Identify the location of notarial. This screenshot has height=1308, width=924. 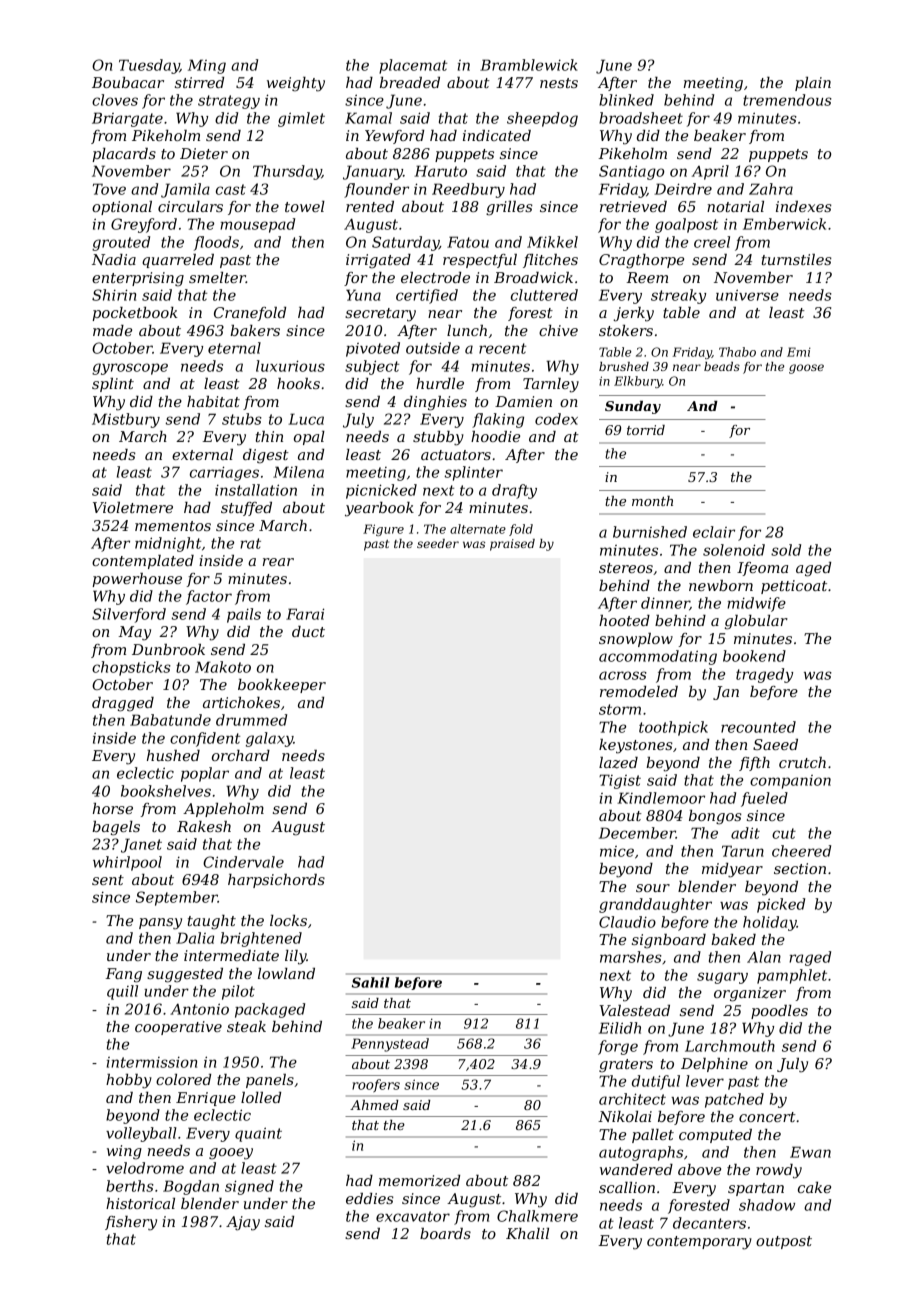
(735, 206).
